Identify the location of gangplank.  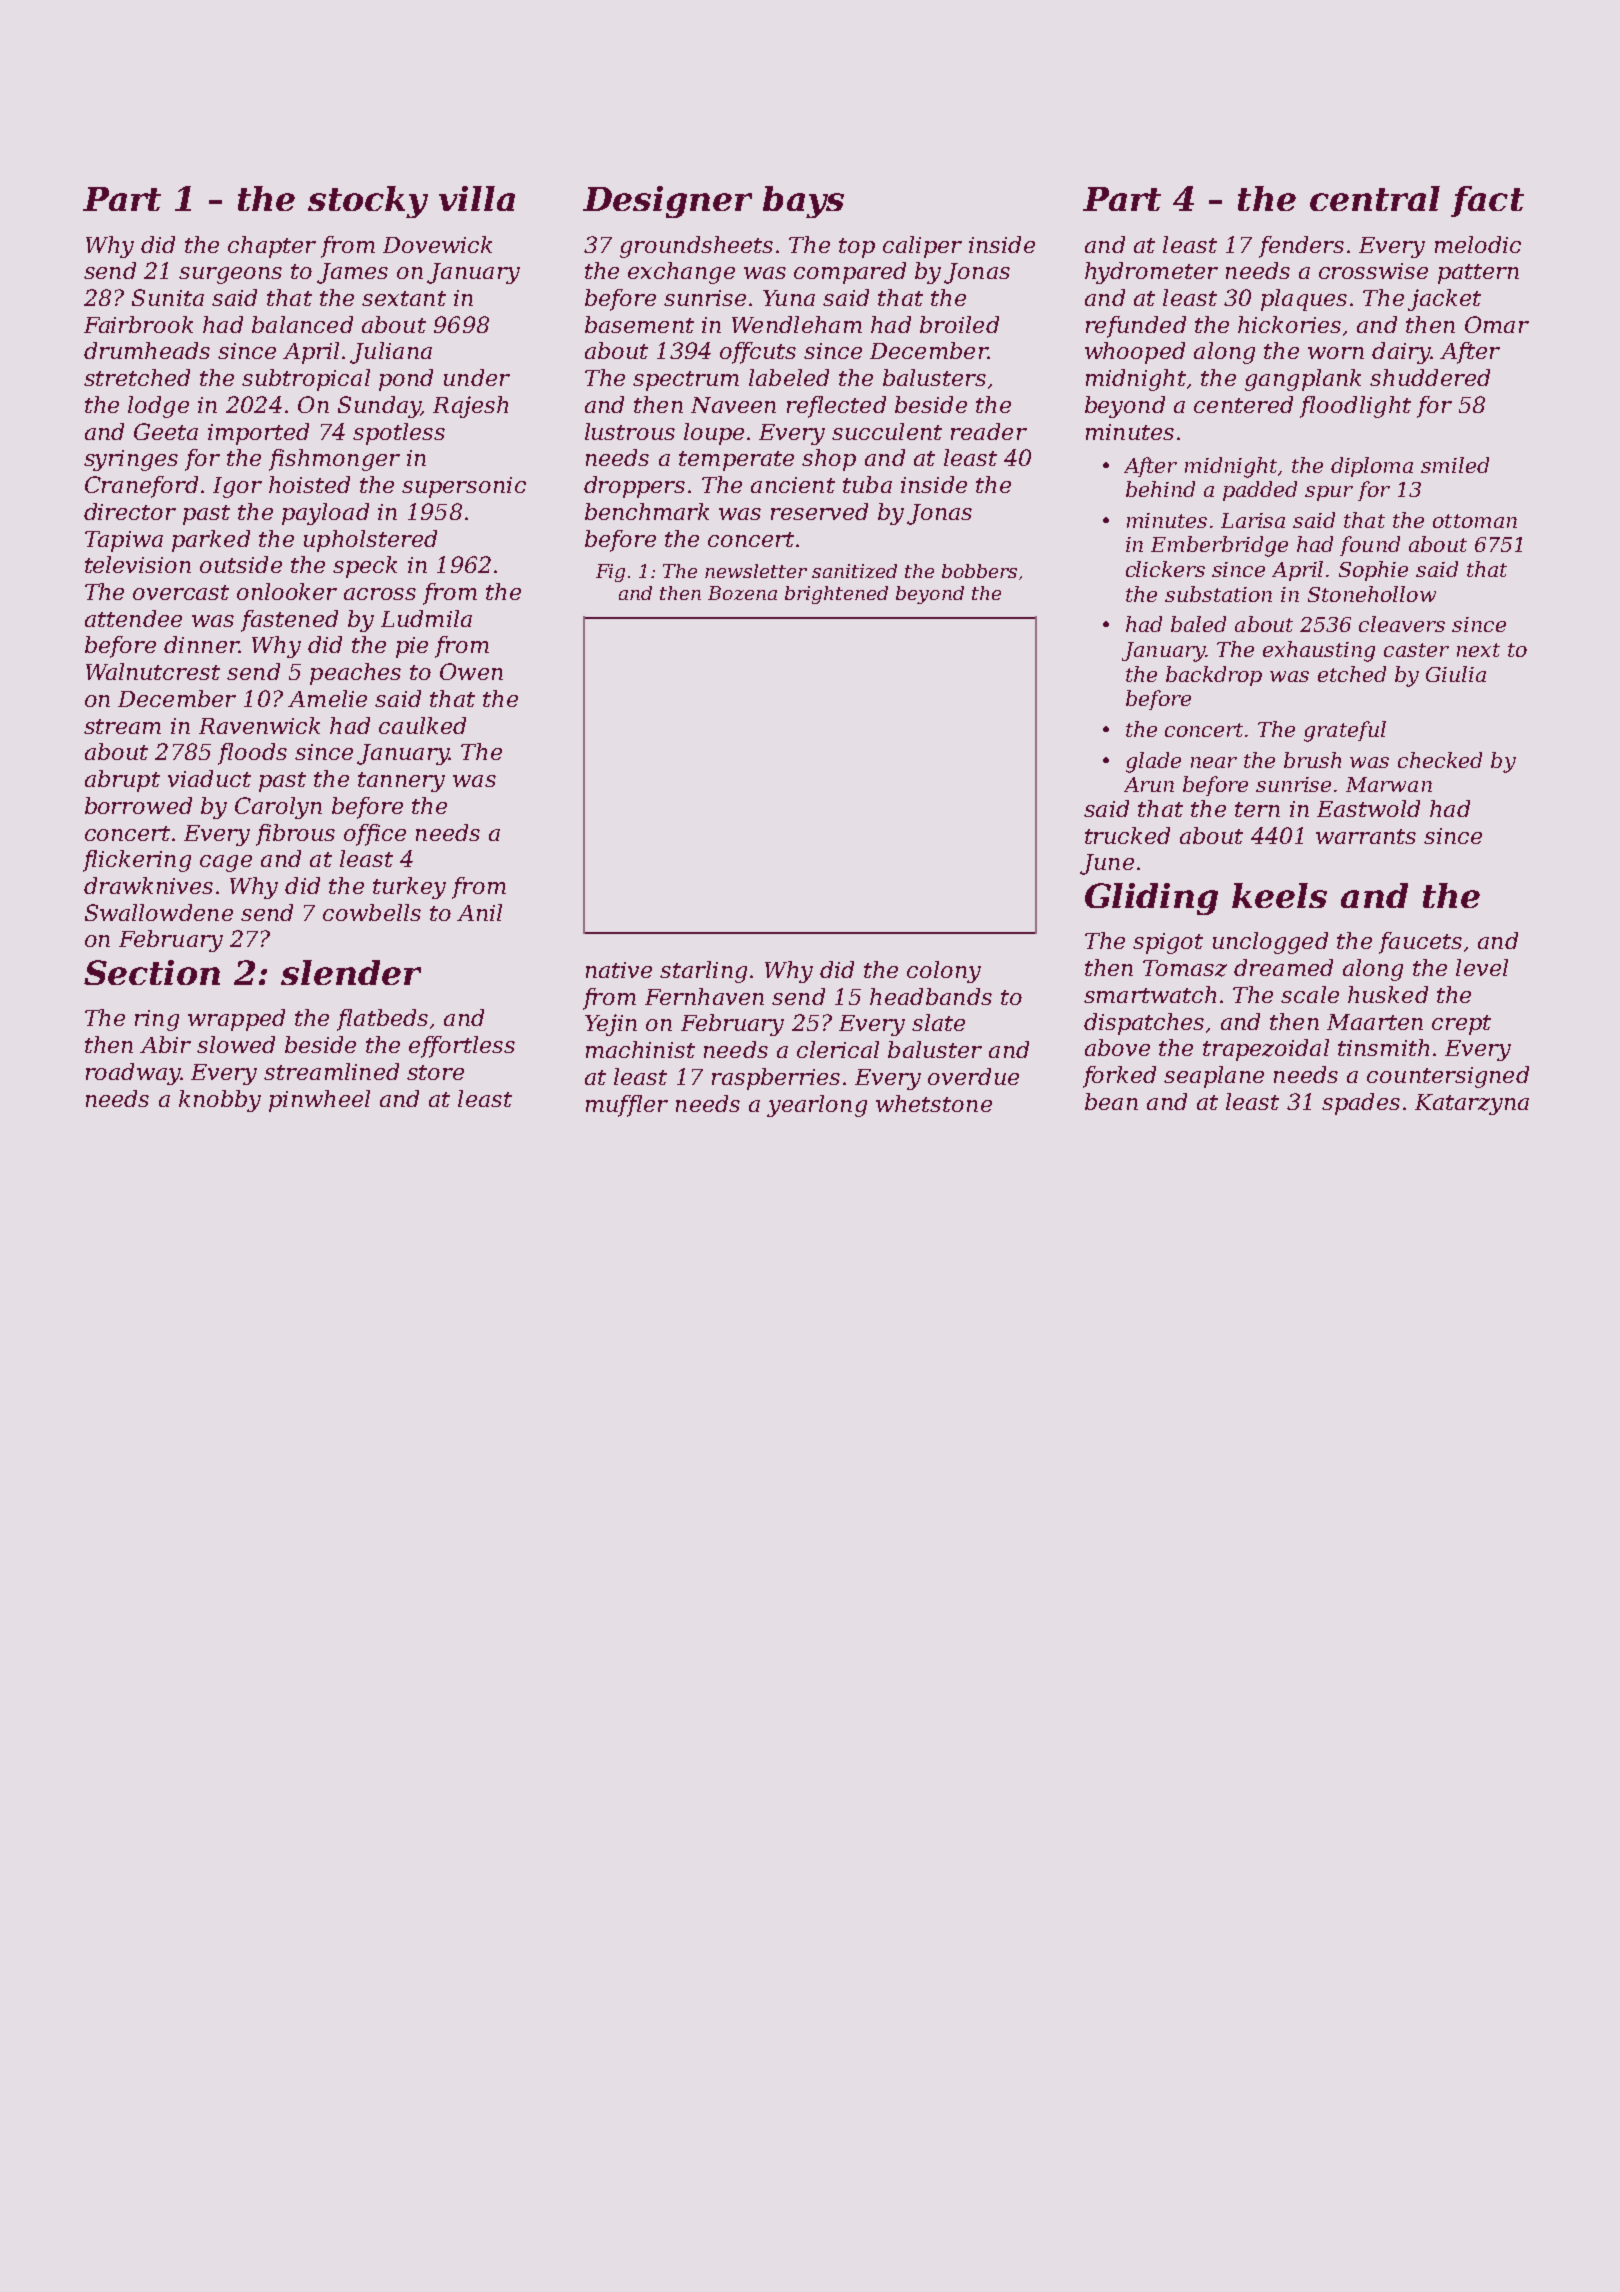
(1303, 380).
